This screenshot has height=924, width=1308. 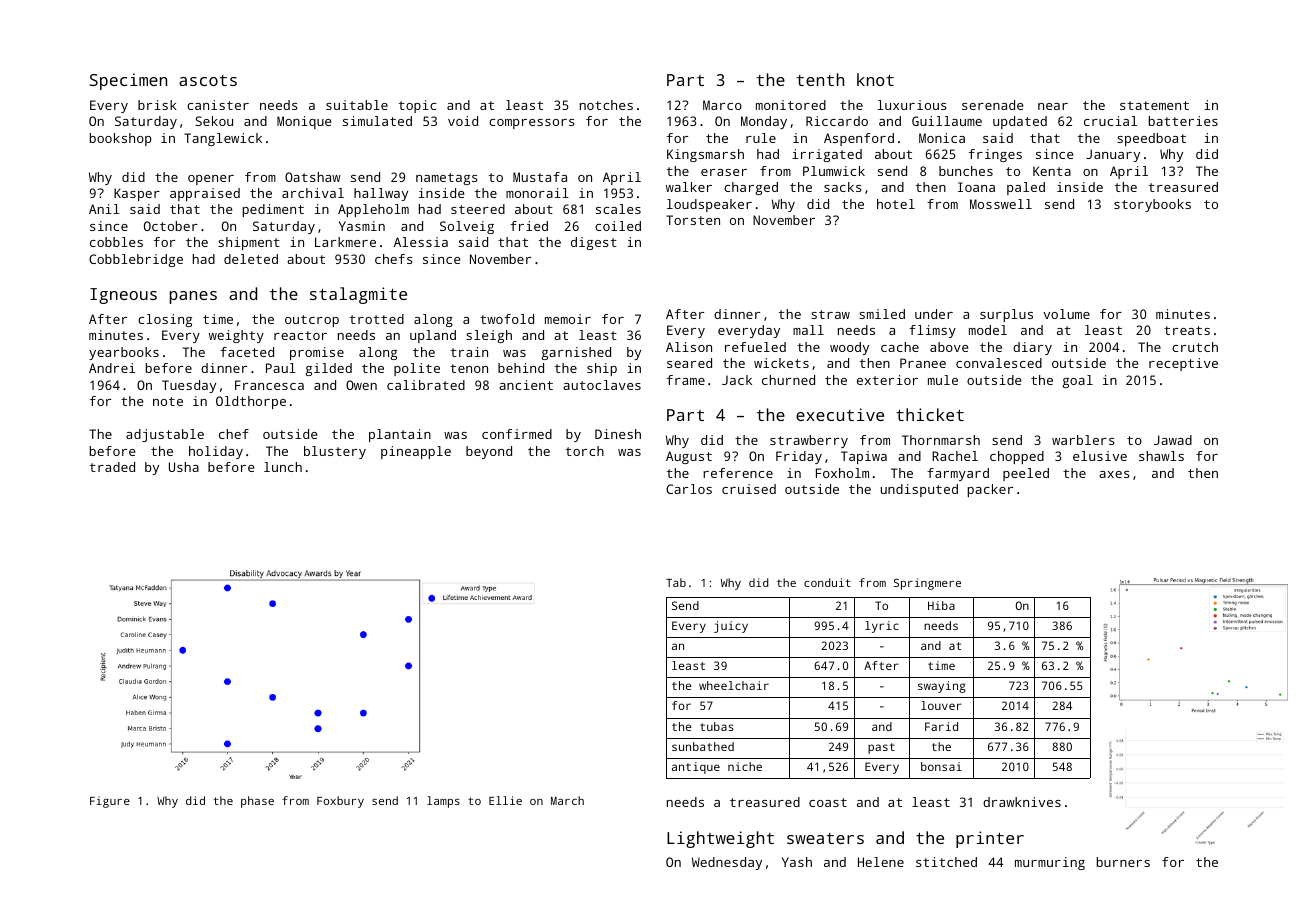 I want to click on Dinesh, so click(x=618, y=434).
